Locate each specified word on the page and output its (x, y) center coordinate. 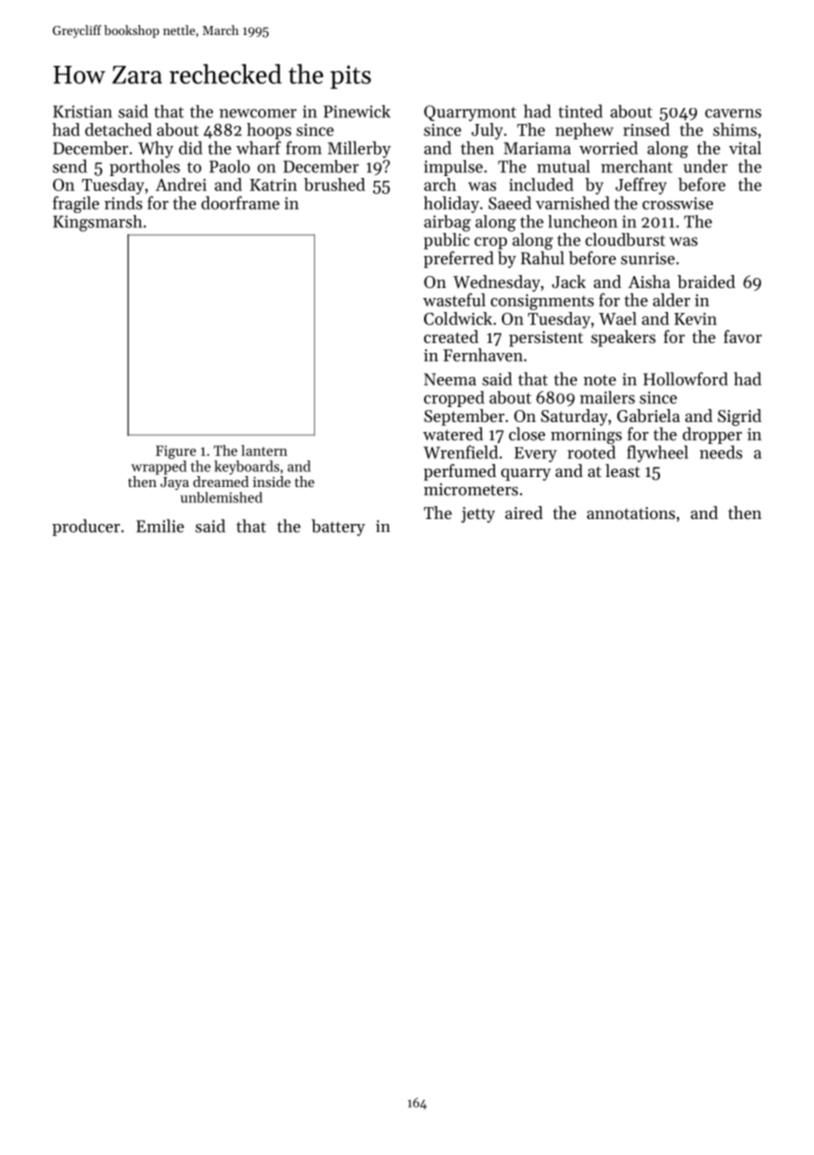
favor (743, 336)
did (190, 148)
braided (706, 281)
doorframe (240, 203)
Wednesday (496, 283)
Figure (176, 452)
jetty (478, 515)
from (304, 148)
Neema (450, 379)
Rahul (542, 258)
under (705, 166)
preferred (459, 259)
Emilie (160, 526)
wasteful (454, 300)
